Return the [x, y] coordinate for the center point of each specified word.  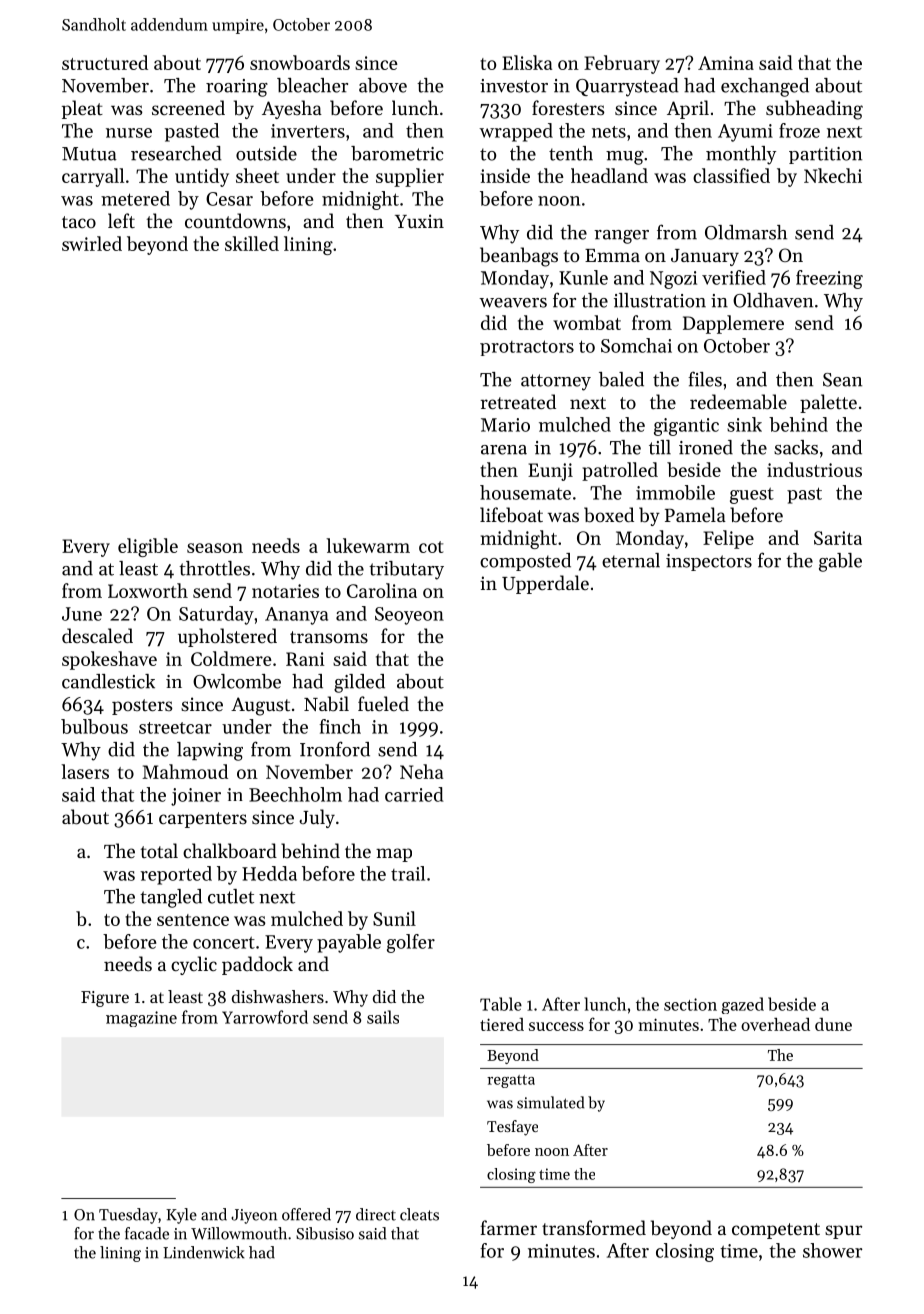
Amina [726, 63]
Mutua [89, 154]
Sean [842, 380]
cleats [419, 1214]
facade [147, 1233]
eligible [148, 547]
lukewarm [368, 545]
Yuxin [419, 221]
